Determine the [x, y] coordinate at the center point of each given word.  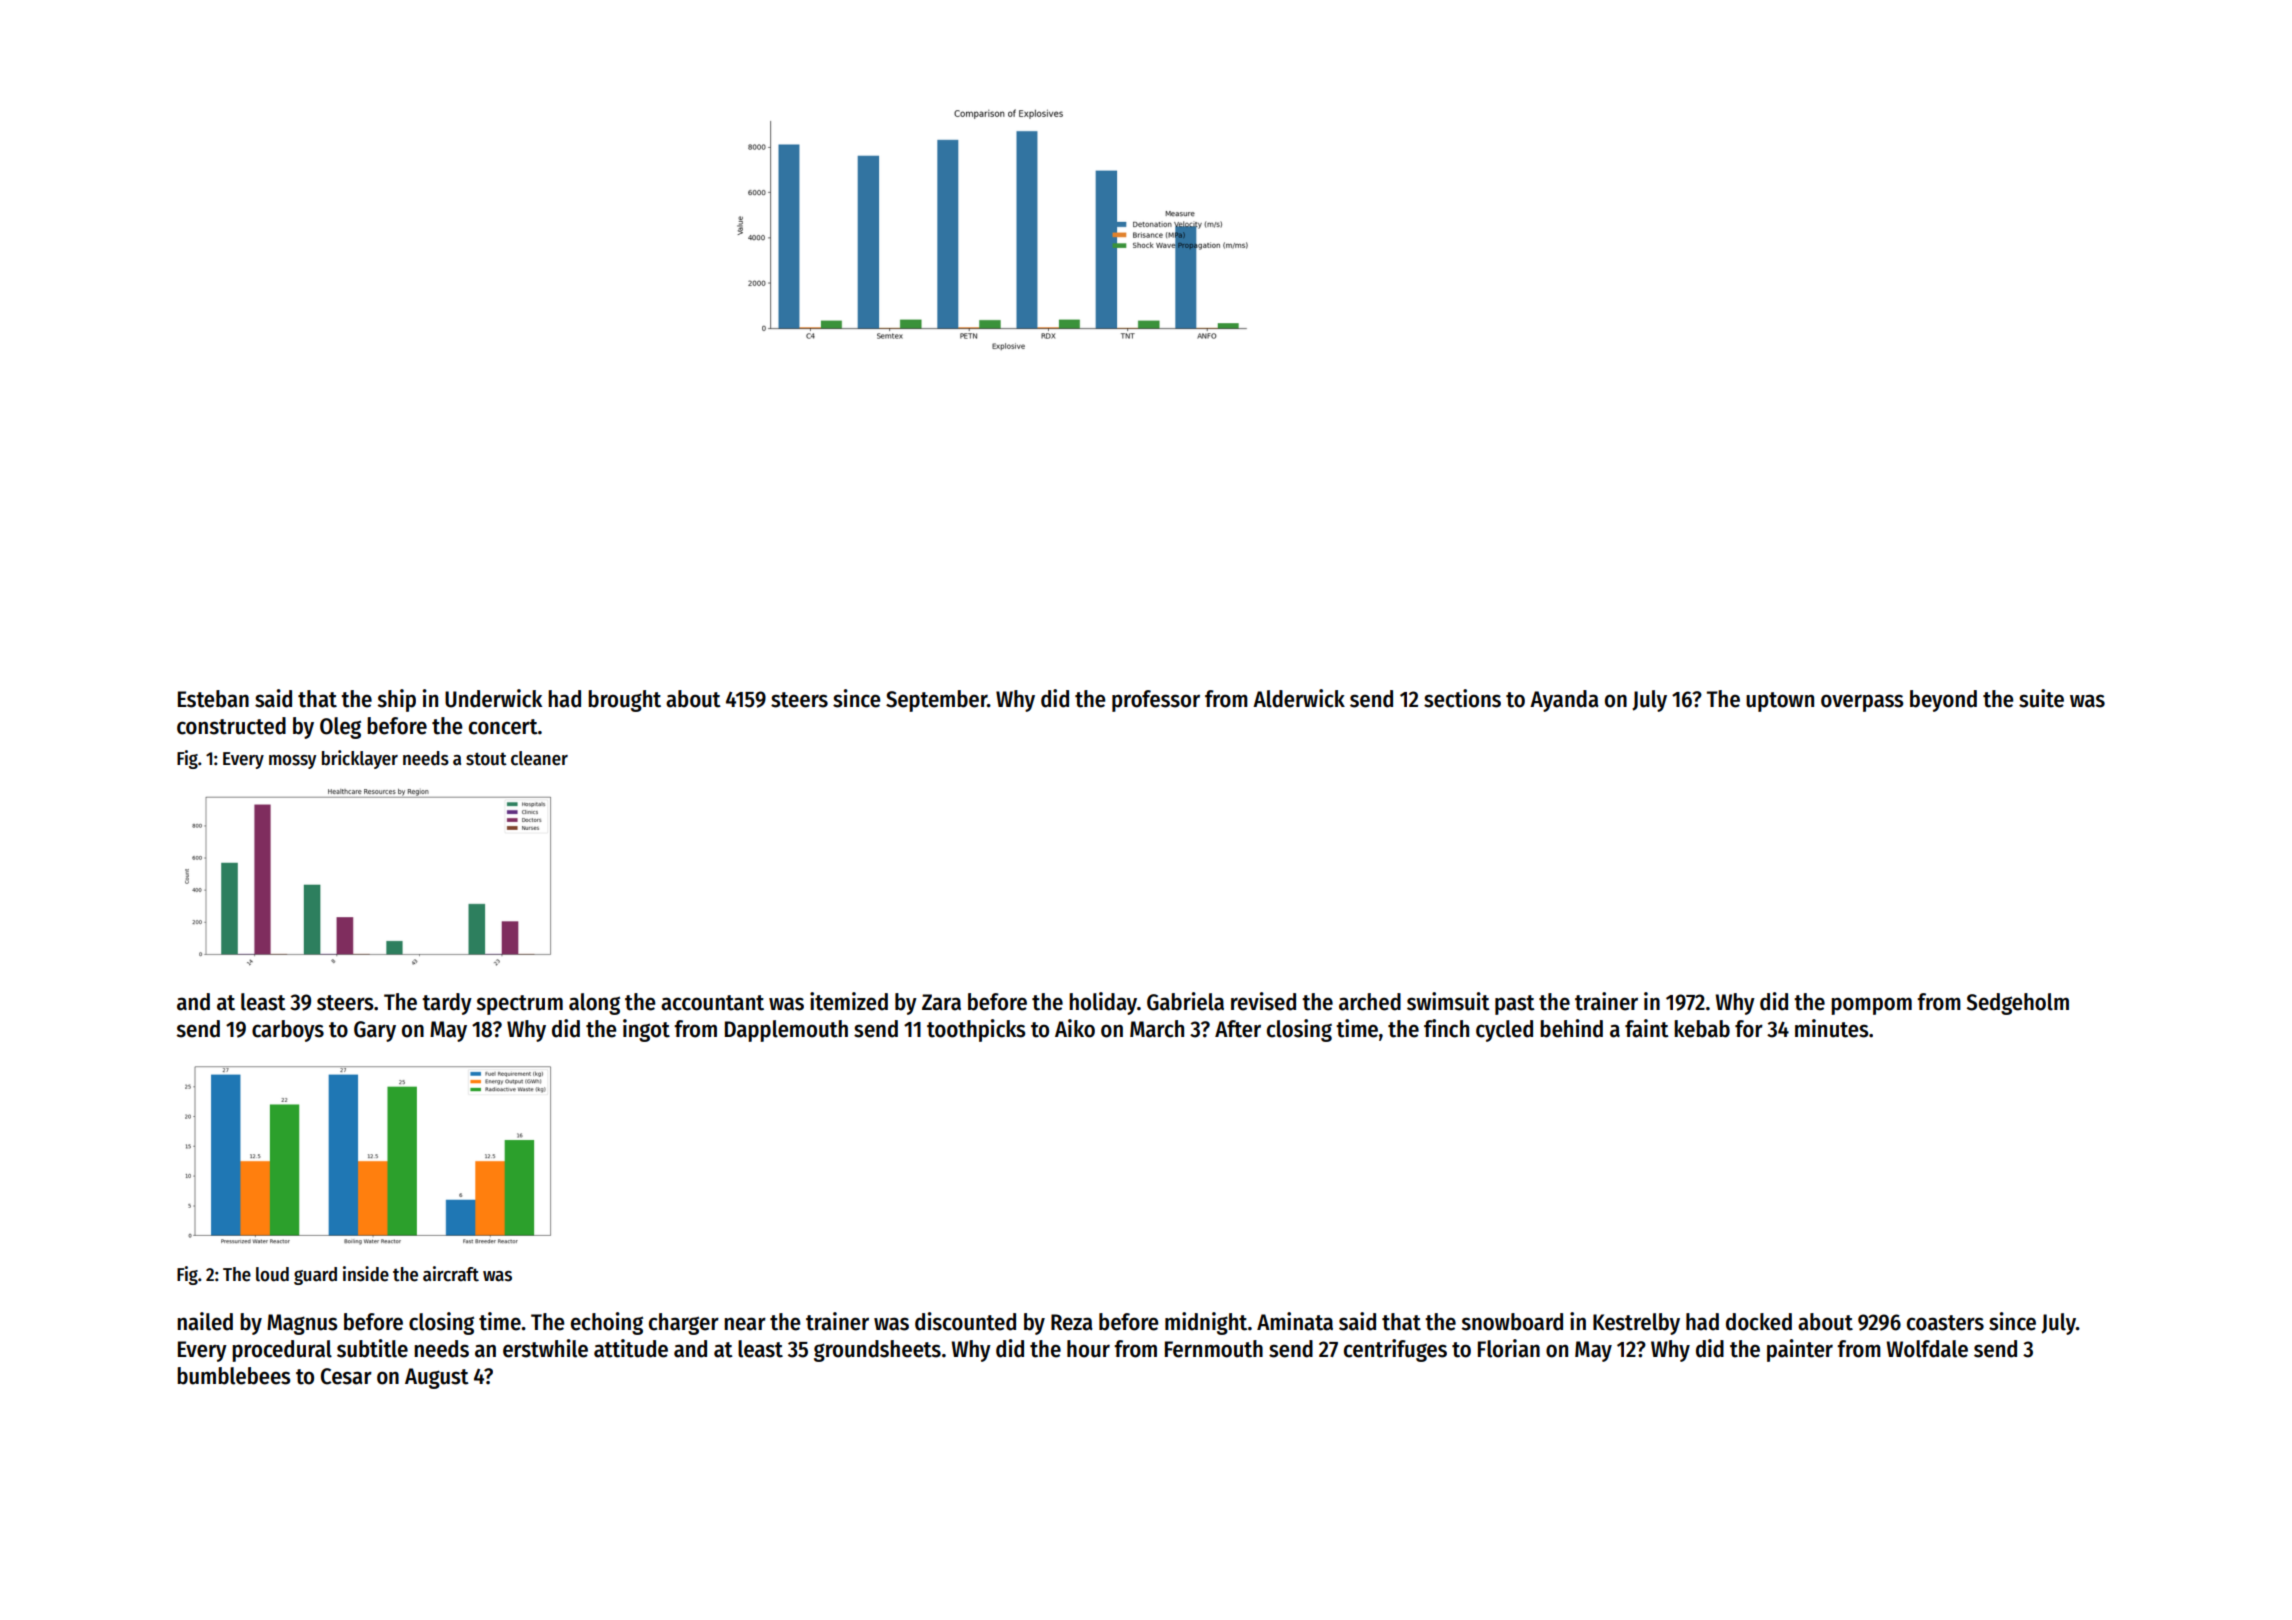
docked [1759, 1322]
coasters [1945, 1323]
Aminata [1295, 1321]
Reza [1072, 1322]
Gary [375, 1031]
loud [272, 1274]
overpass [1862, 703]
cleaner [539, 758]
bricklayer [360, 759]
